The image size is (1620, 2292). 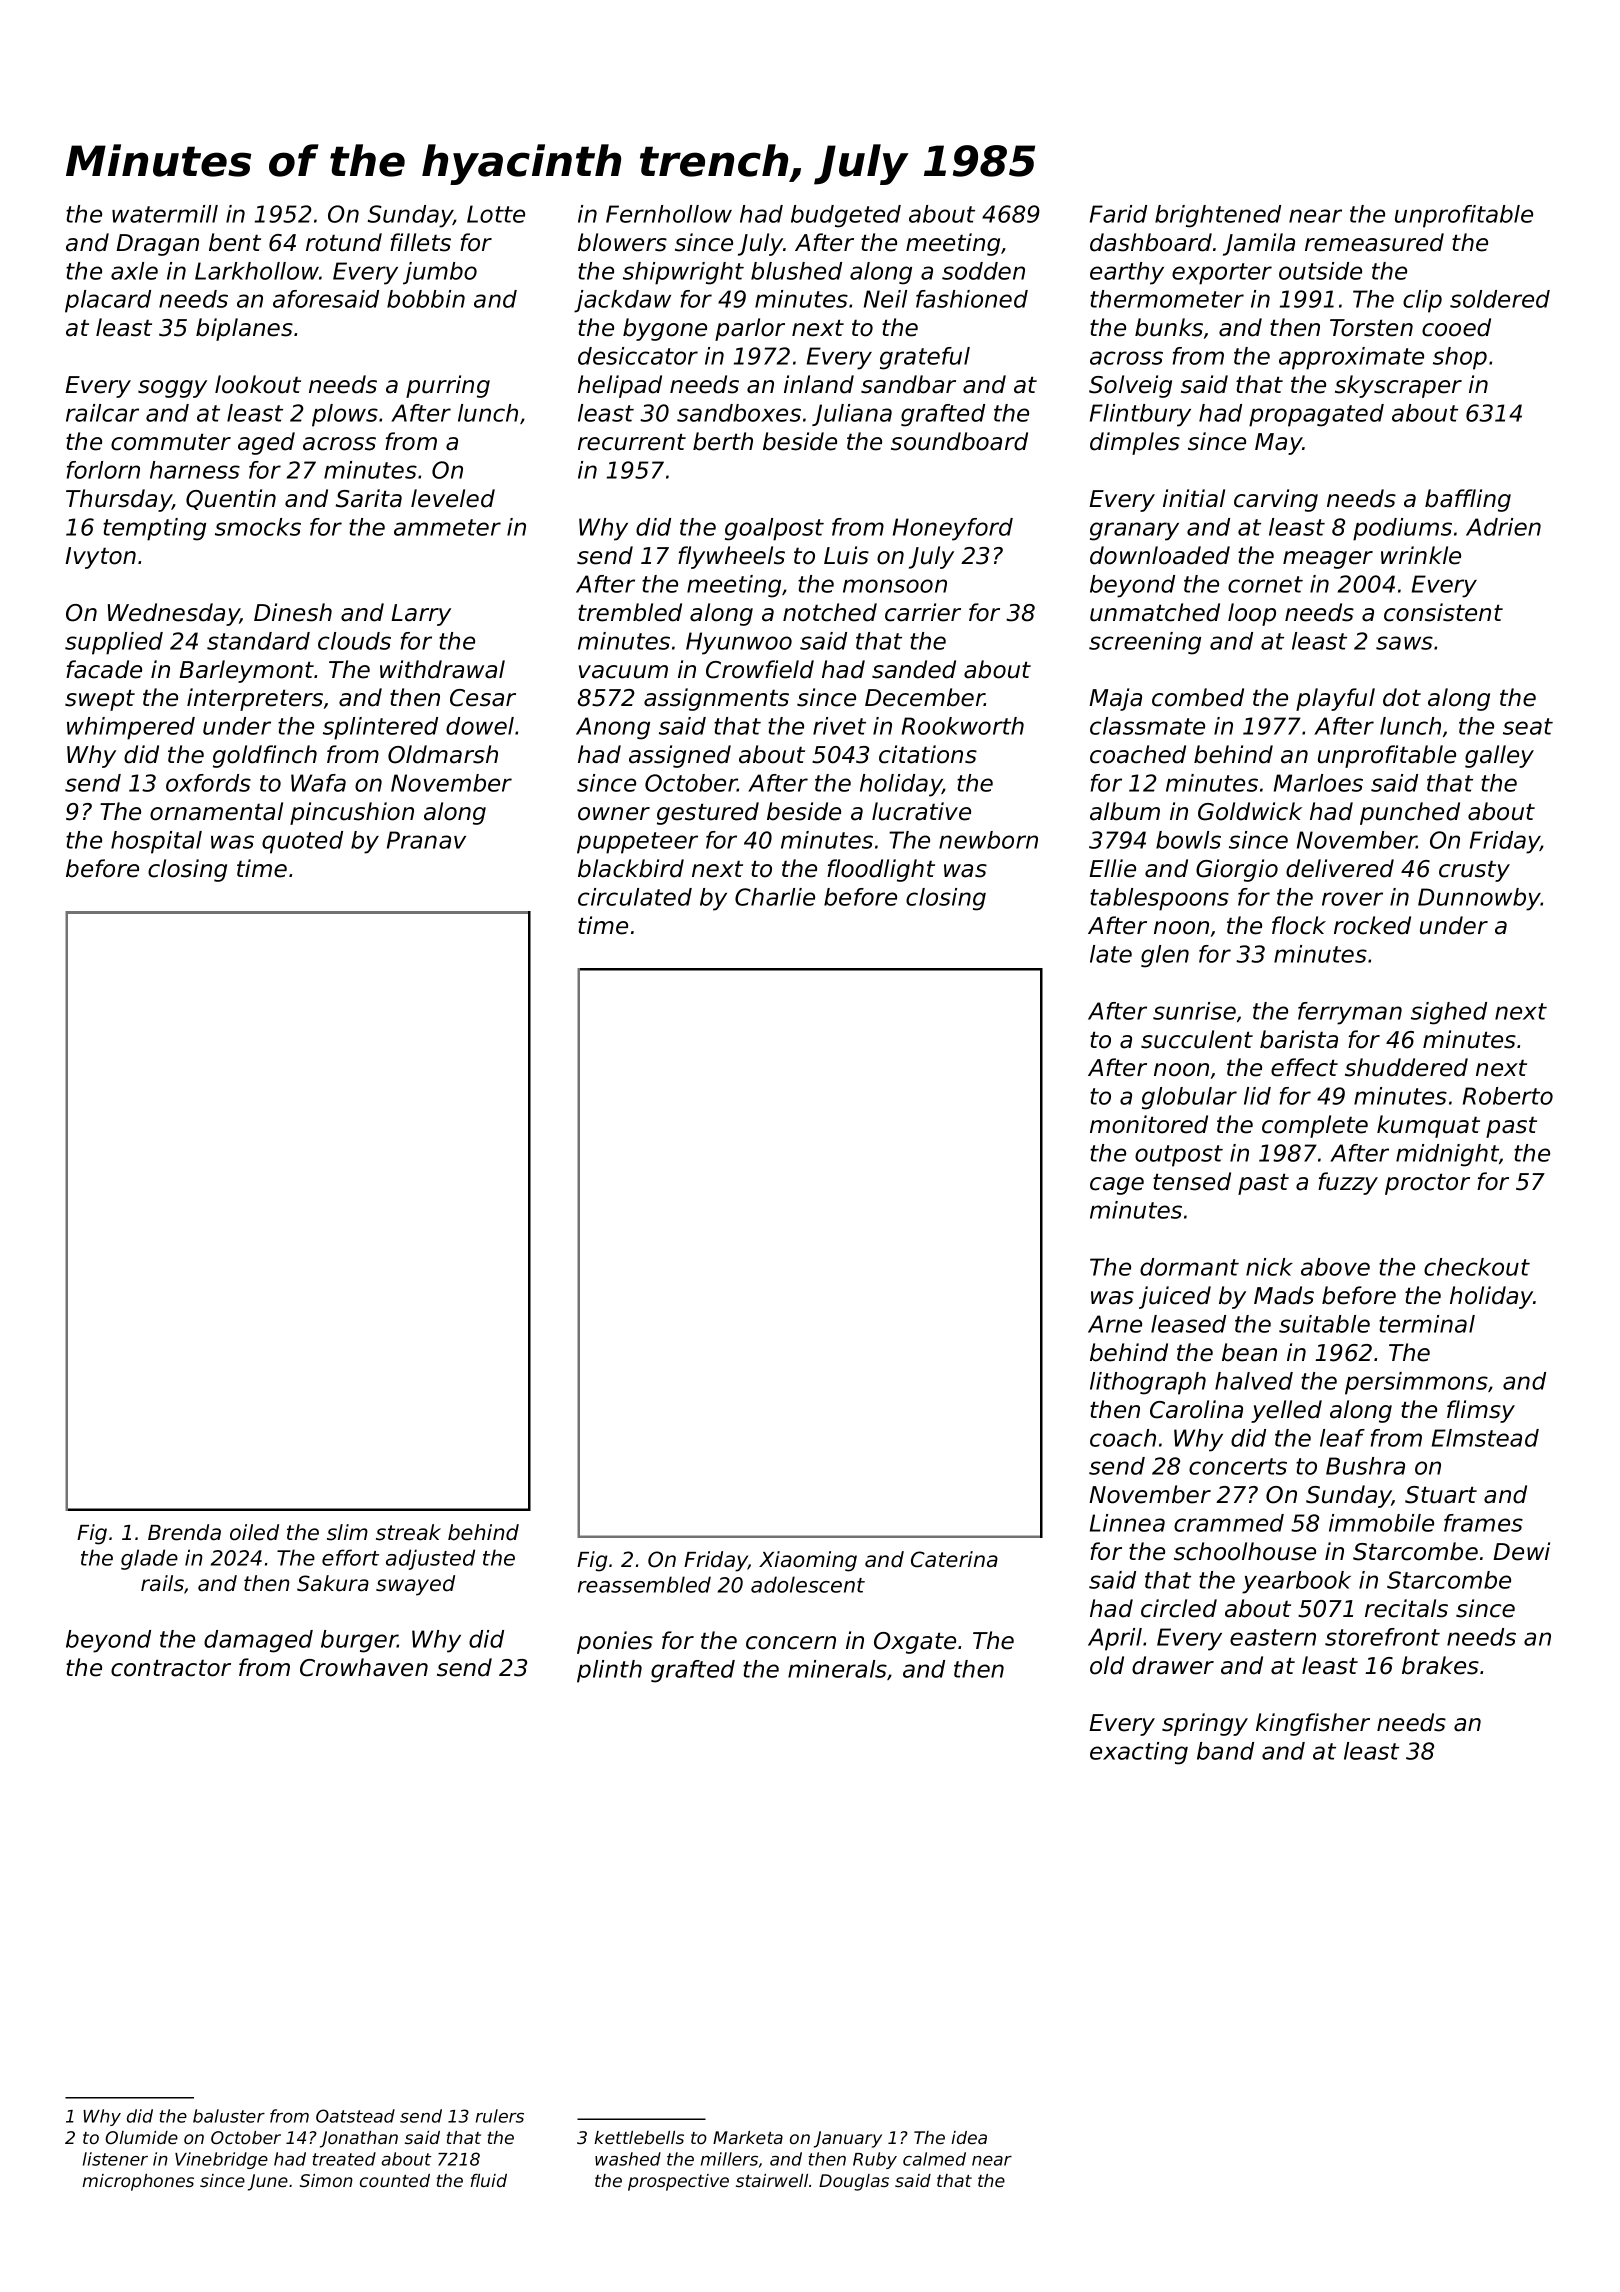 What do you see at coordinates (1374, 242) in the screenshot?
I see `remeasured` at bounding box center [1374, 242].
